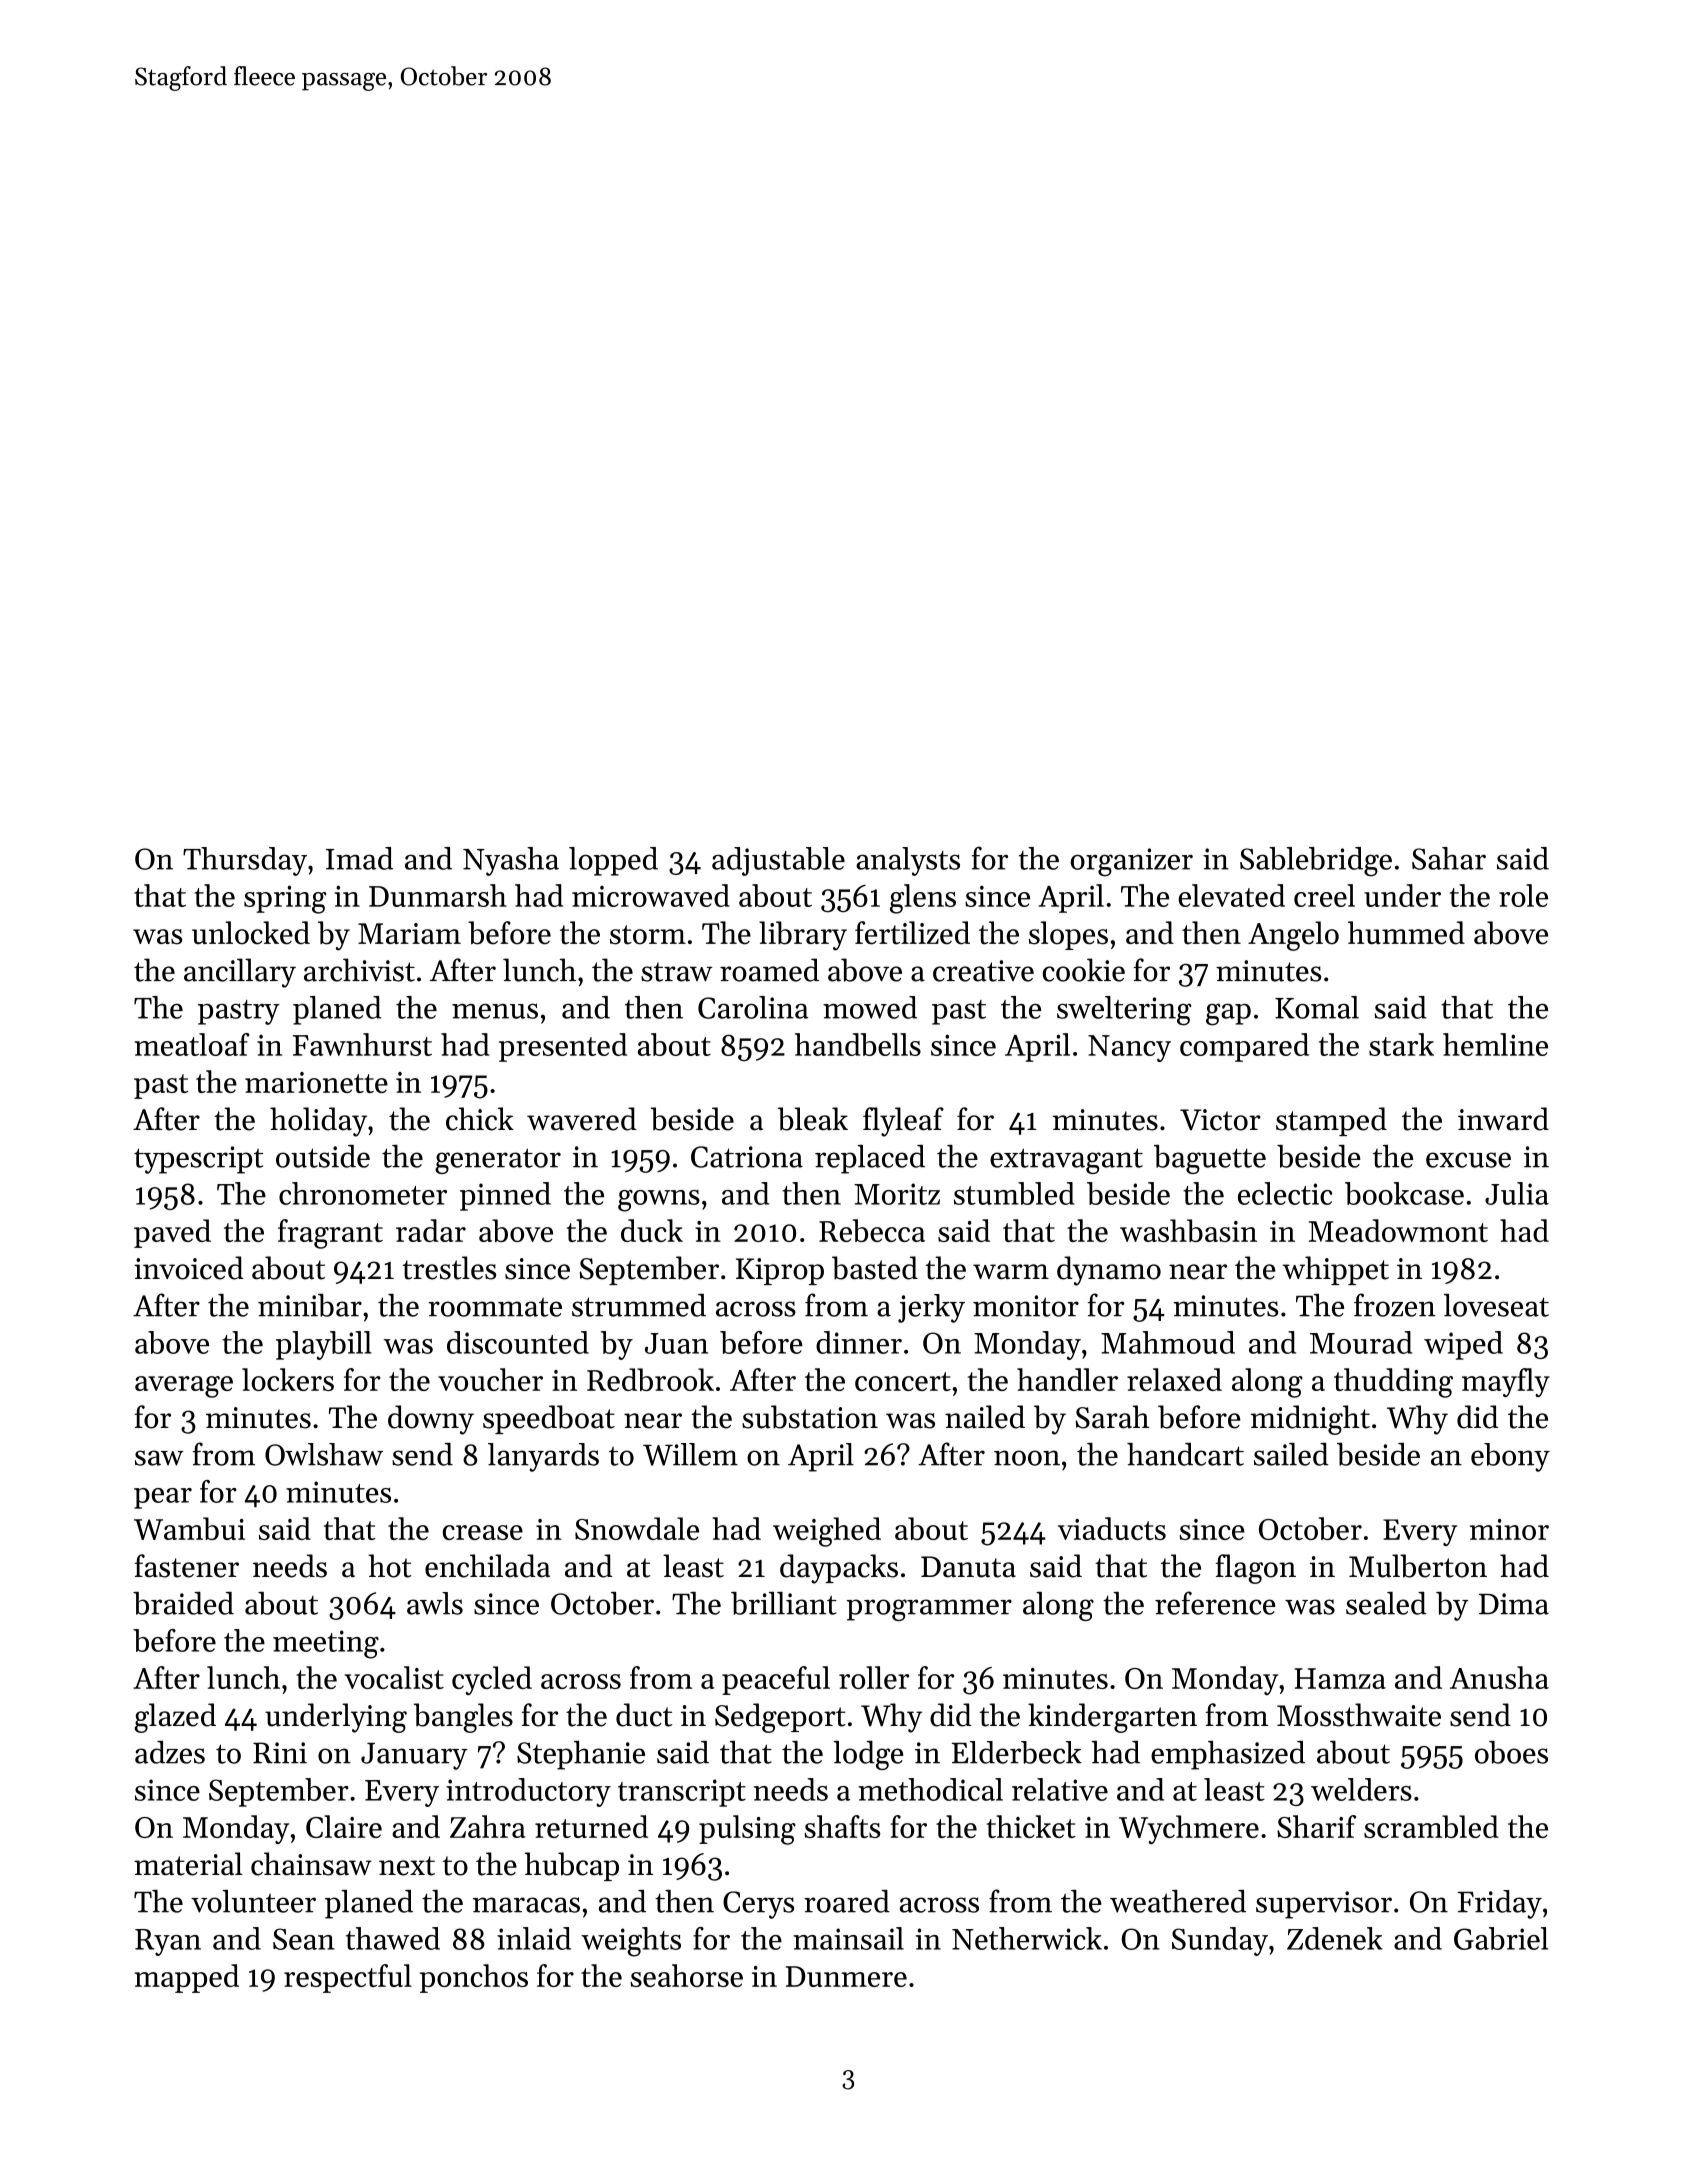 The height and width of the image is (2178, 1683). Describe the element at coordinates (1188, 1230) in the image. I see `washbasin` at that location.
